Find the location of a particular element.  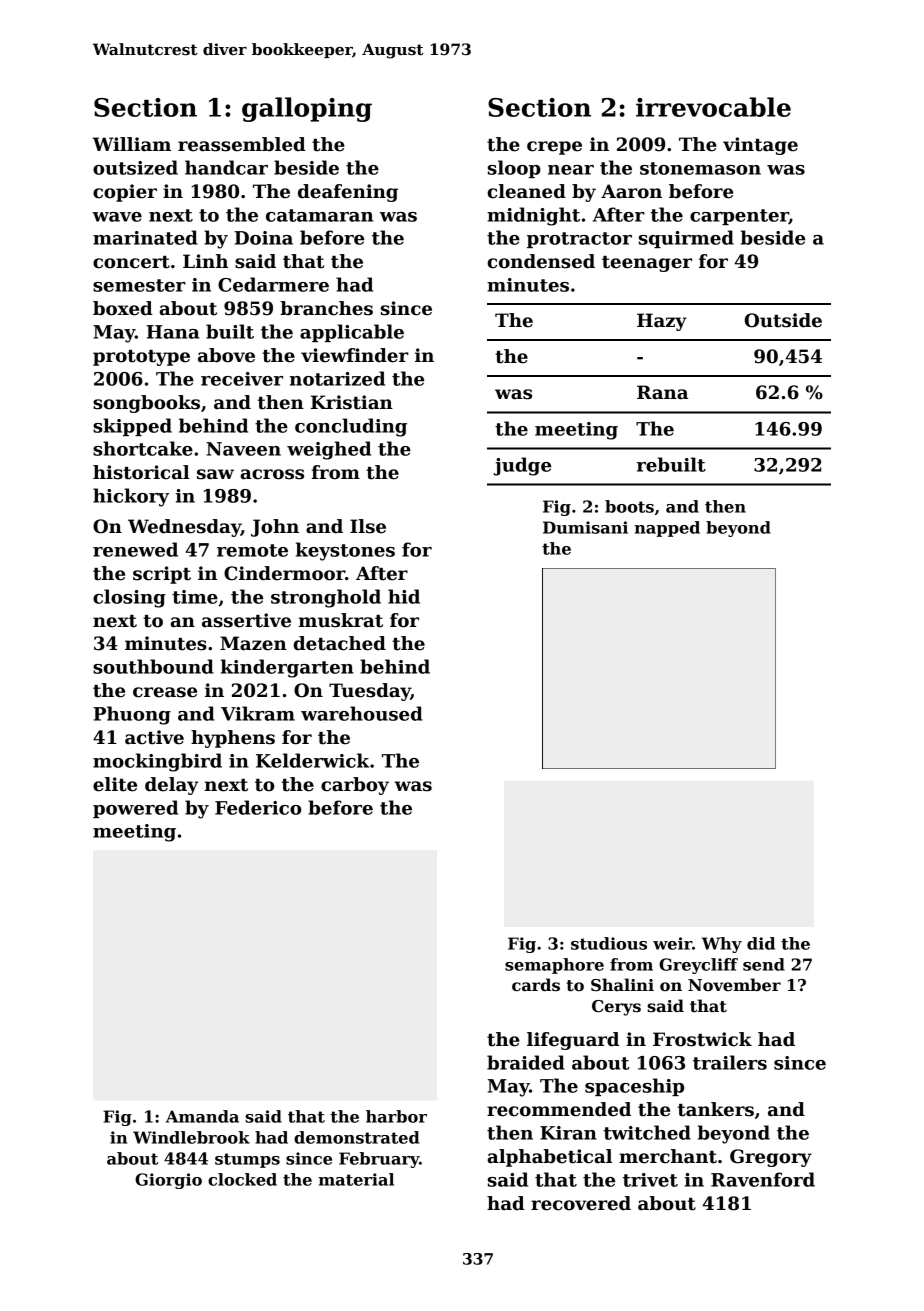

did is located at coordinates (761, 943).
